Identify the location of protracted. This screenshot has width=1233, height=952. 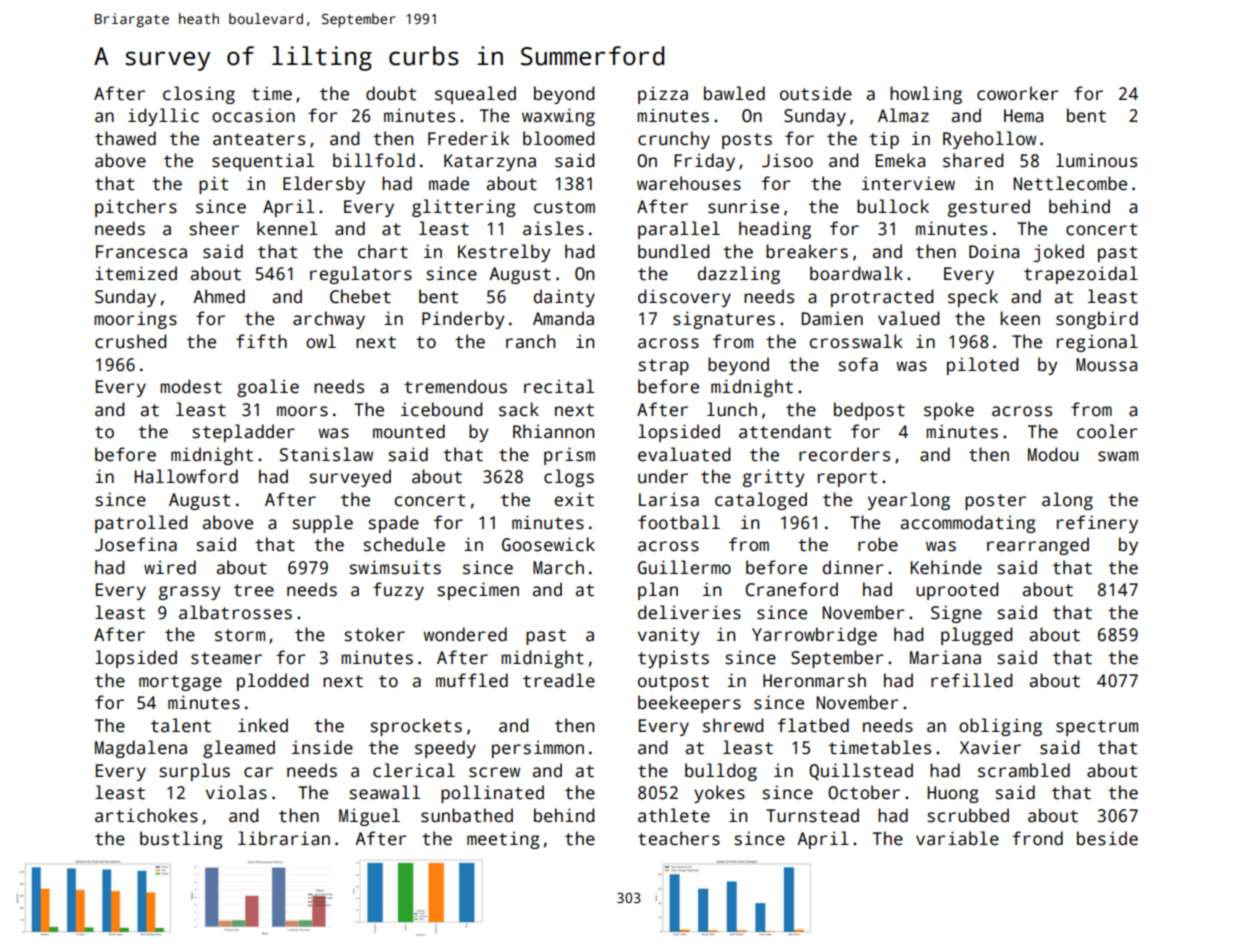
(882, 298).
